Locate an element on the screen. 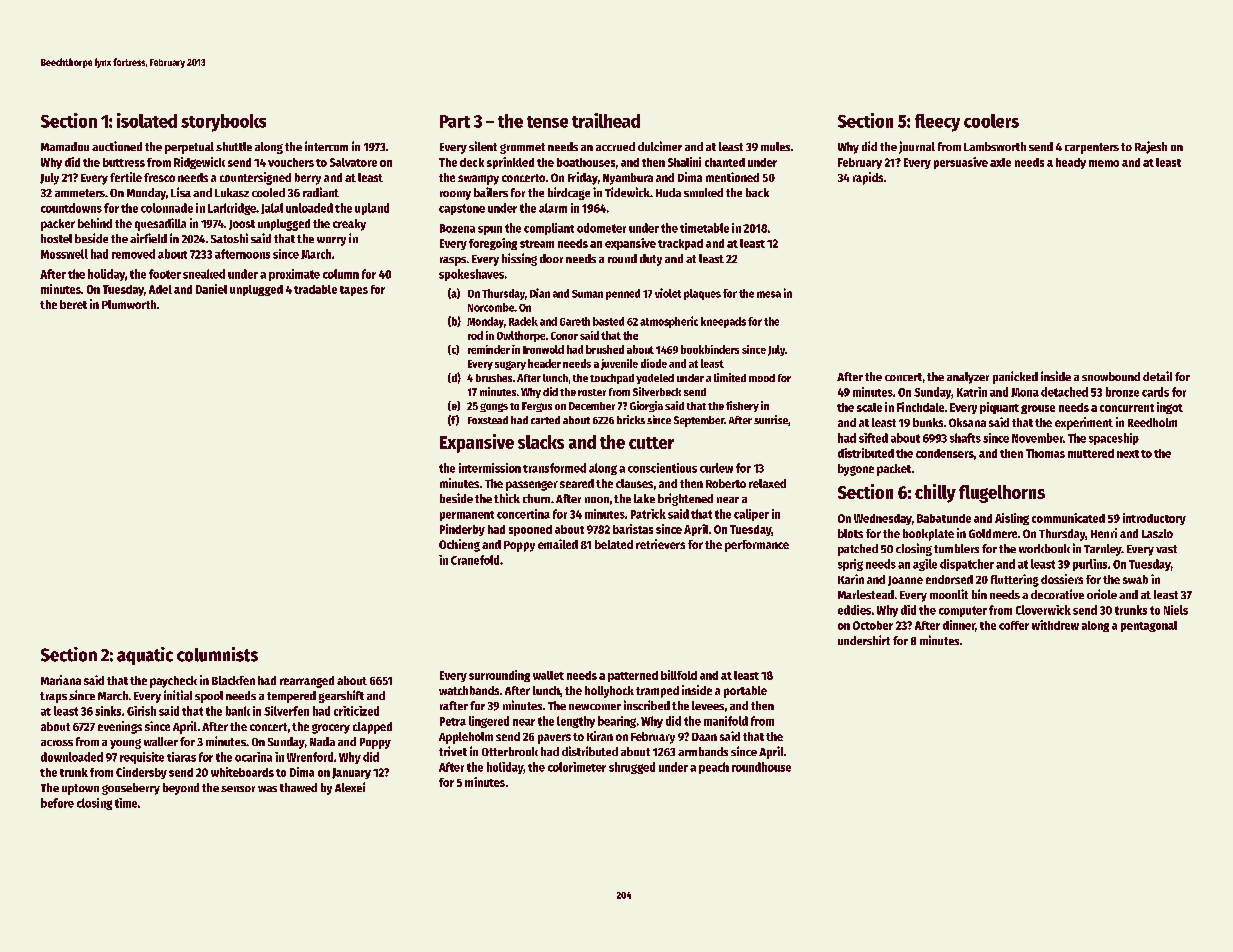 This screenshot has width=1233, height=952. Babatunde is located at coordinates (944, 518).
